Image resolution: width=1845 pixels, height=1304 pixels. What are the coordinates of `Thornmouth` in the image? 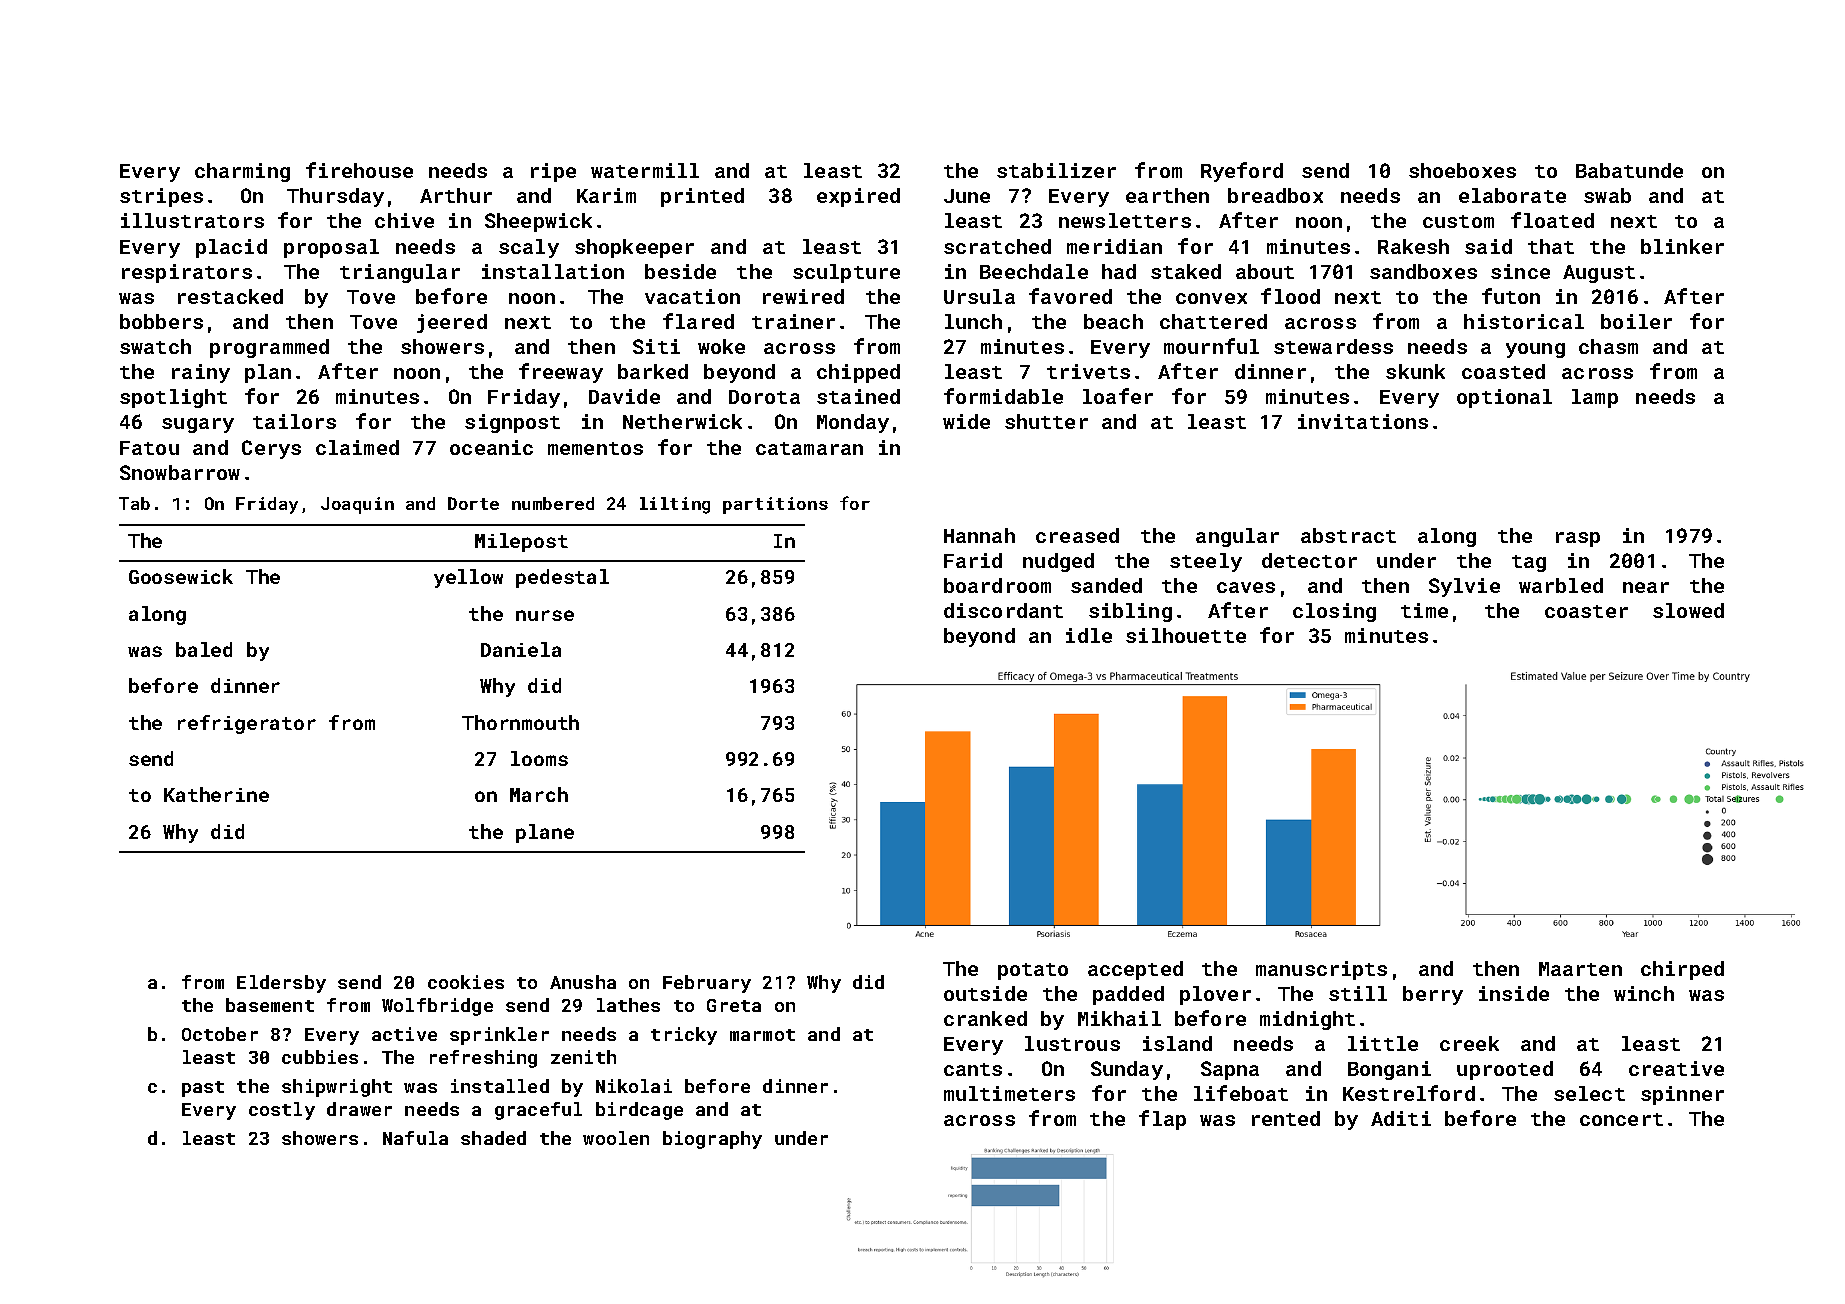 It's located at (520, 722).
